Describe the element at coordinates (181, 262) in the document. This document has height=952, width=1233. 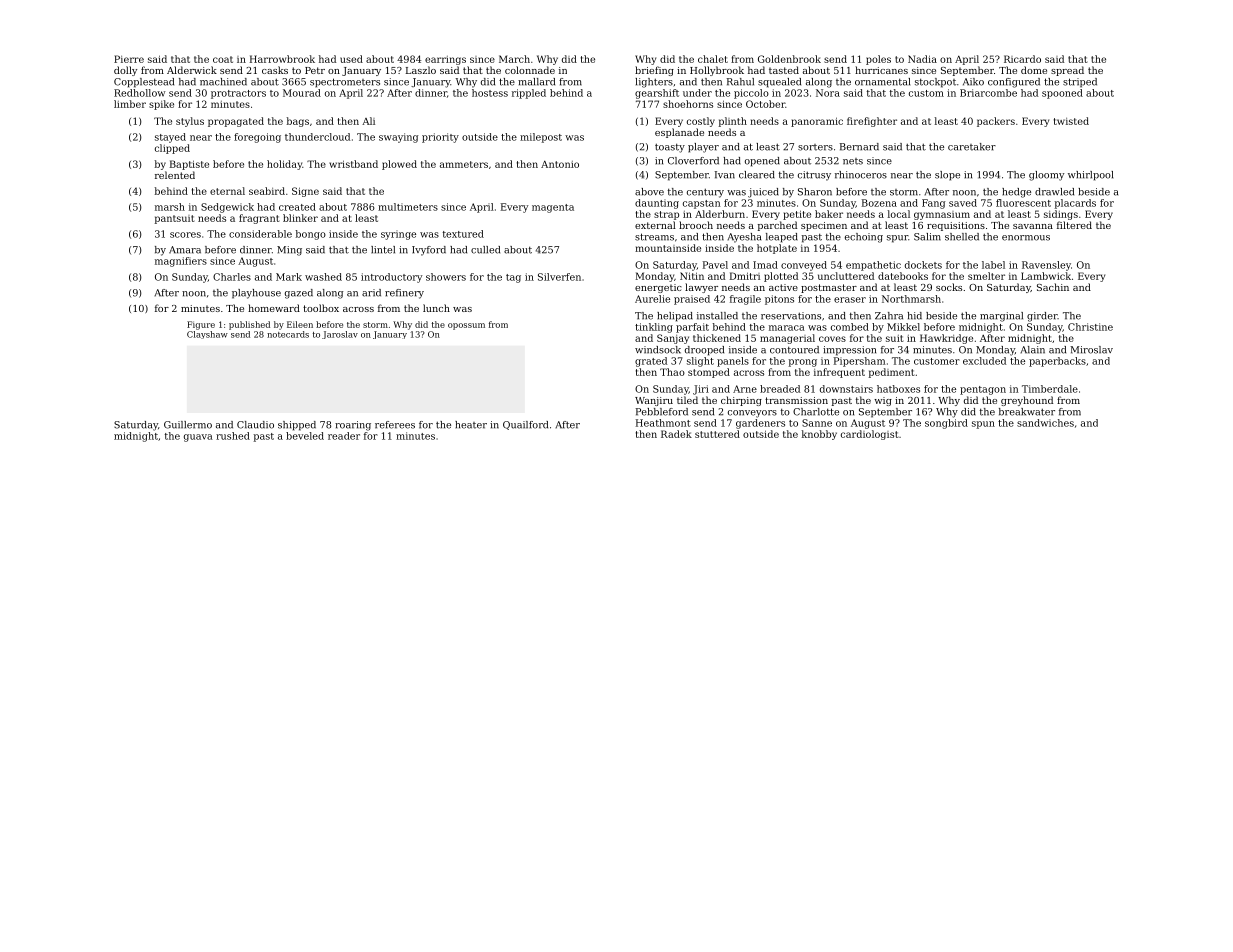
I see `magnifiers` at that location.
